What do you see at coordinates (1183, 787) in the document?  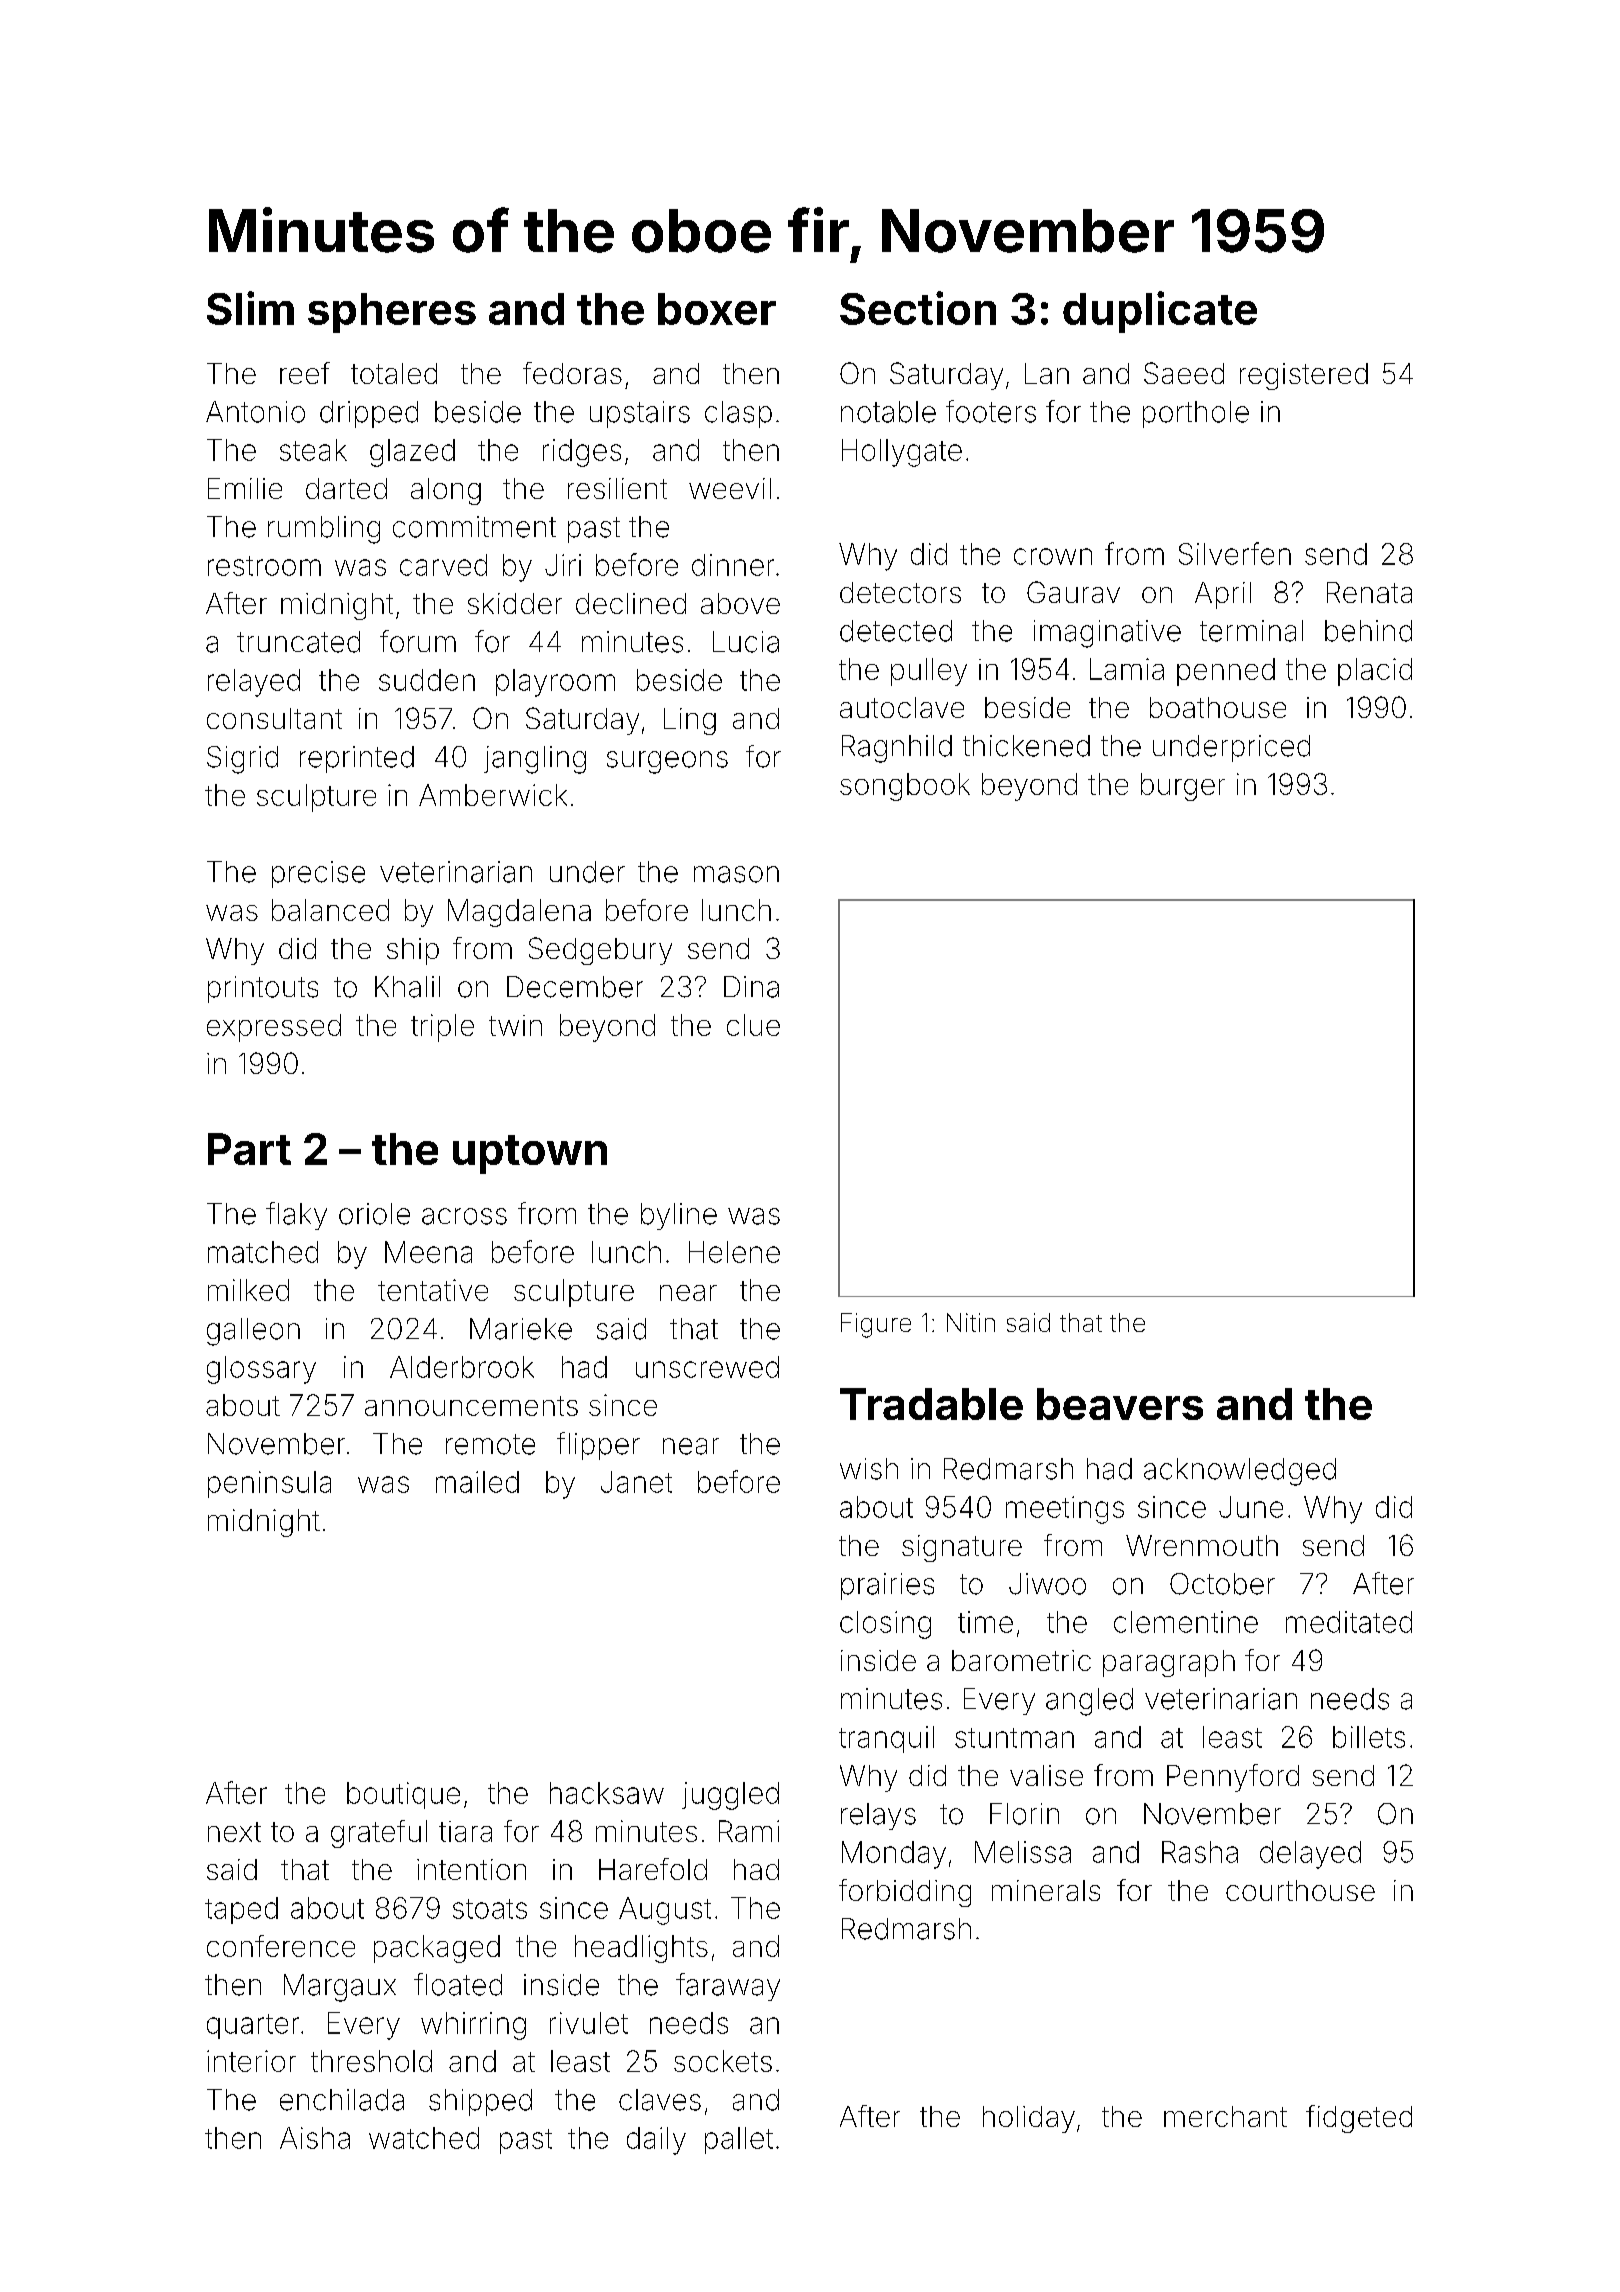 I see `burger` at bounding box center [1183, 787].
